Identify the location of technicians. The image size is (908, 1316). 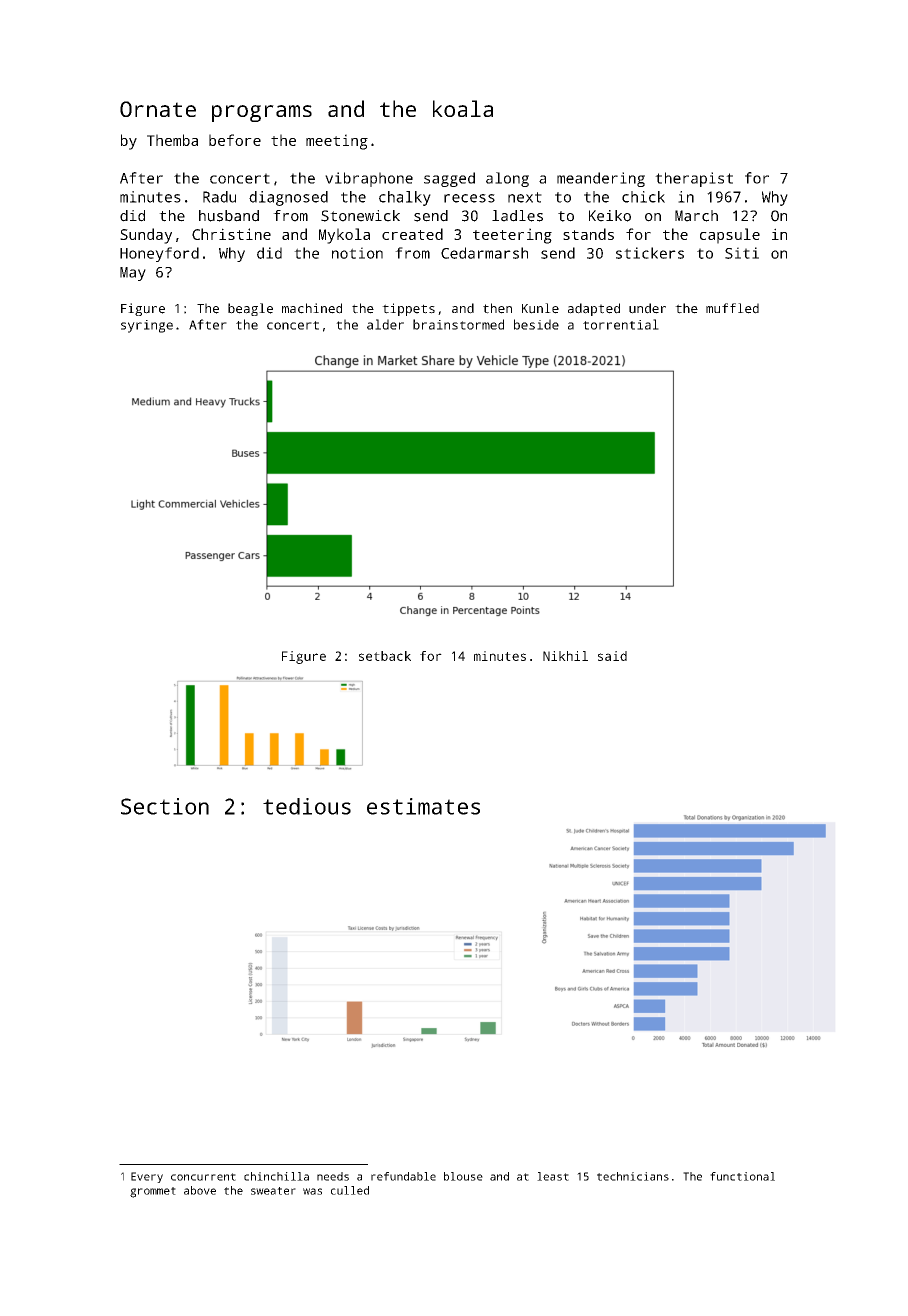
(633, 1176).
